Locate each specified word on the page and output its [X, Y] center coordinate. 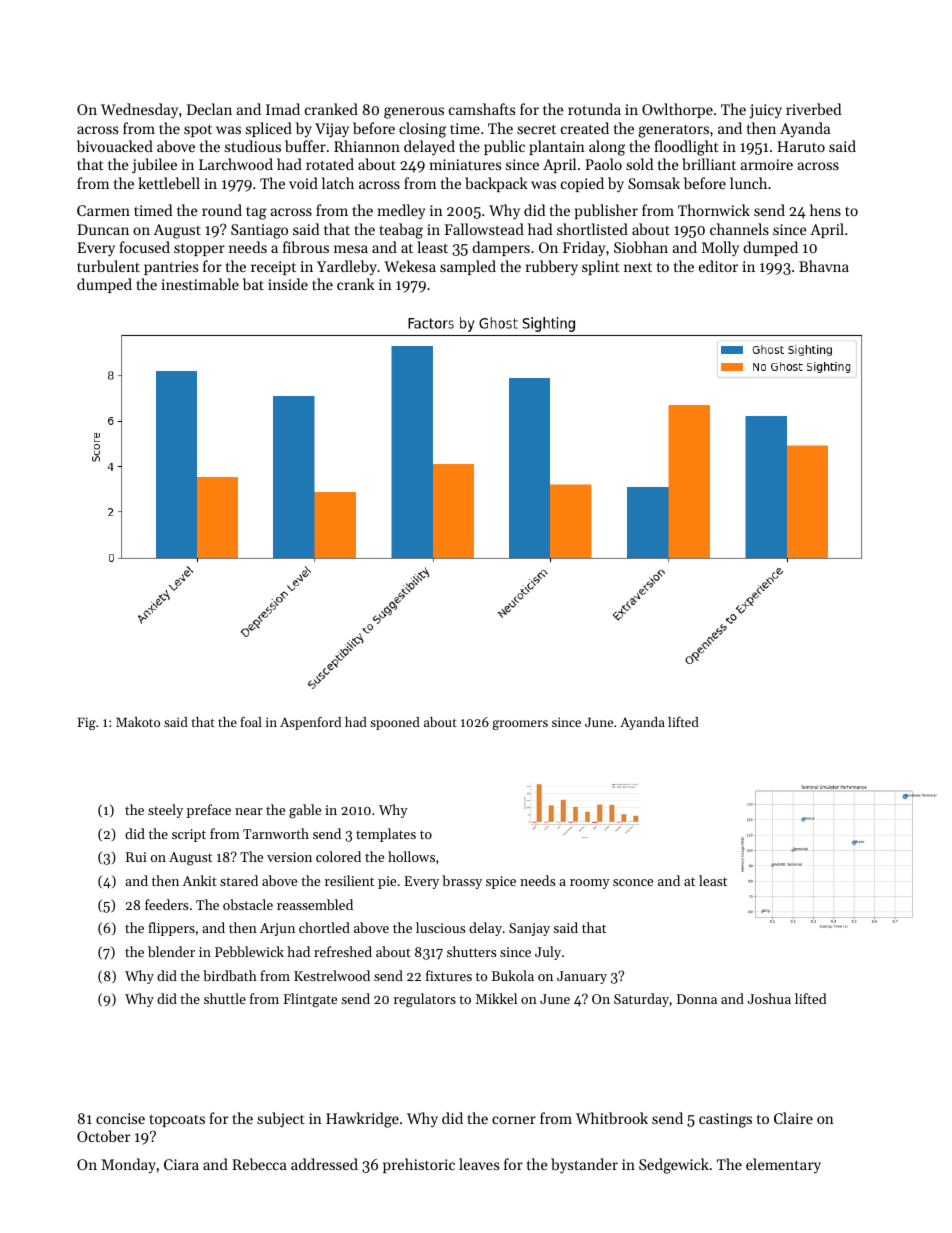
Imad [283, 109]
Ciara [181, 1164]
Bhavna [824, 266]
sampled [468, 267]
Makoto [138, 722]
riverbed [813, 109]
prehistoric [419, 1165]
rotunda [594, 109]
